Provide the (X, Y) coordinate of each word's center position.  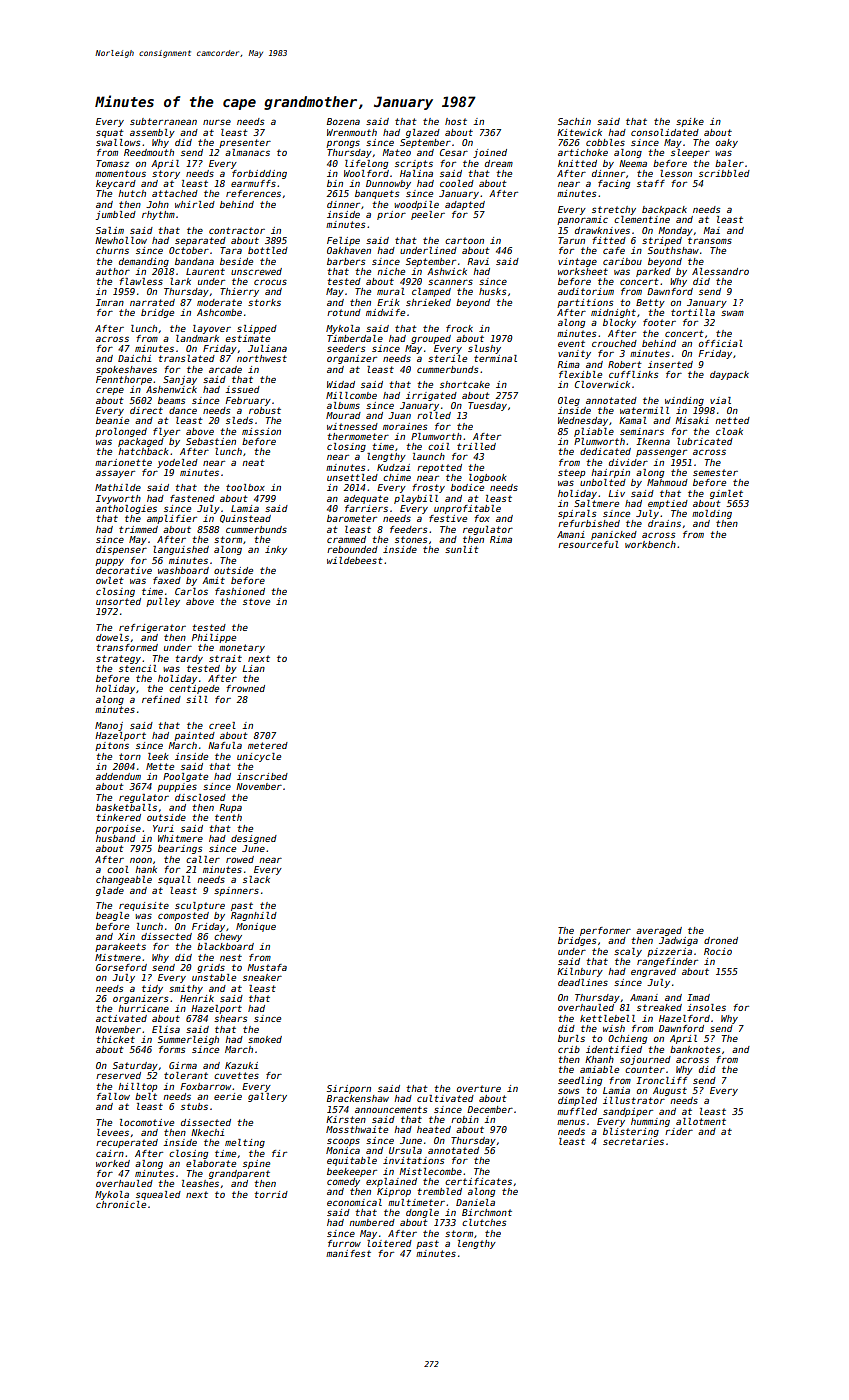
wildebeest (355, 560)
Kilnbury (580, 972)
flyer (166, 432)
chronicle (121, 1204)
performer (605, 931)
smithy (186, 989)
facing (614, 184)
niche (391, 271)
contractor (237, 230)
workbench (650, 544)
